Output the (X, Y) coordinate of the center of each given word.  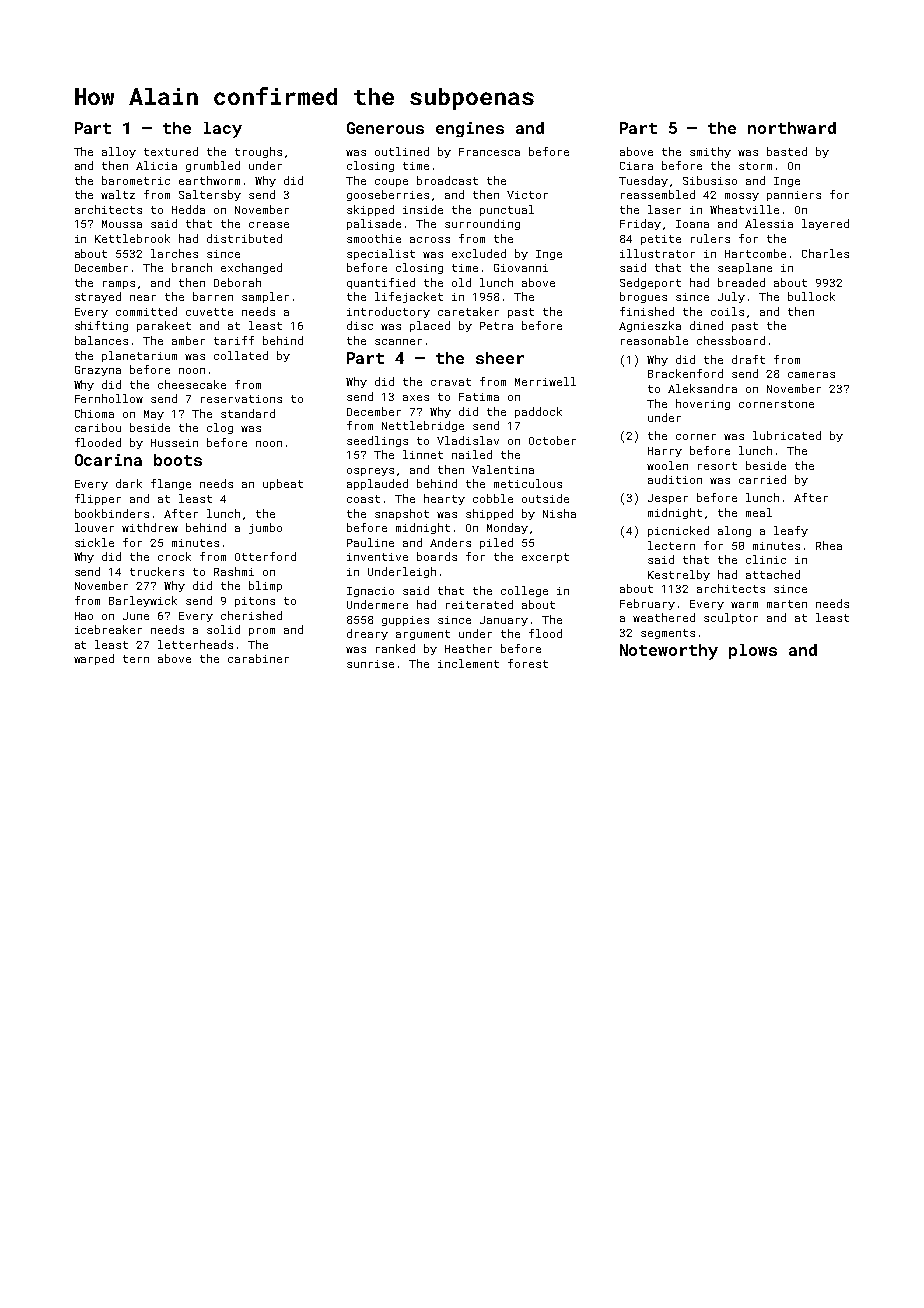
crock (174, 556)
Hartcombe (755, 253)
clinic (766, 559)
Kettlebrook (132, 238)
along (734, 531)
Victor (527, 195)
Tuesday (643, 181)
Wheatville (744, 209)
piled (496, 543)
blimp (265, 586)
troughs (258, 152)
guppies (405, 621)
